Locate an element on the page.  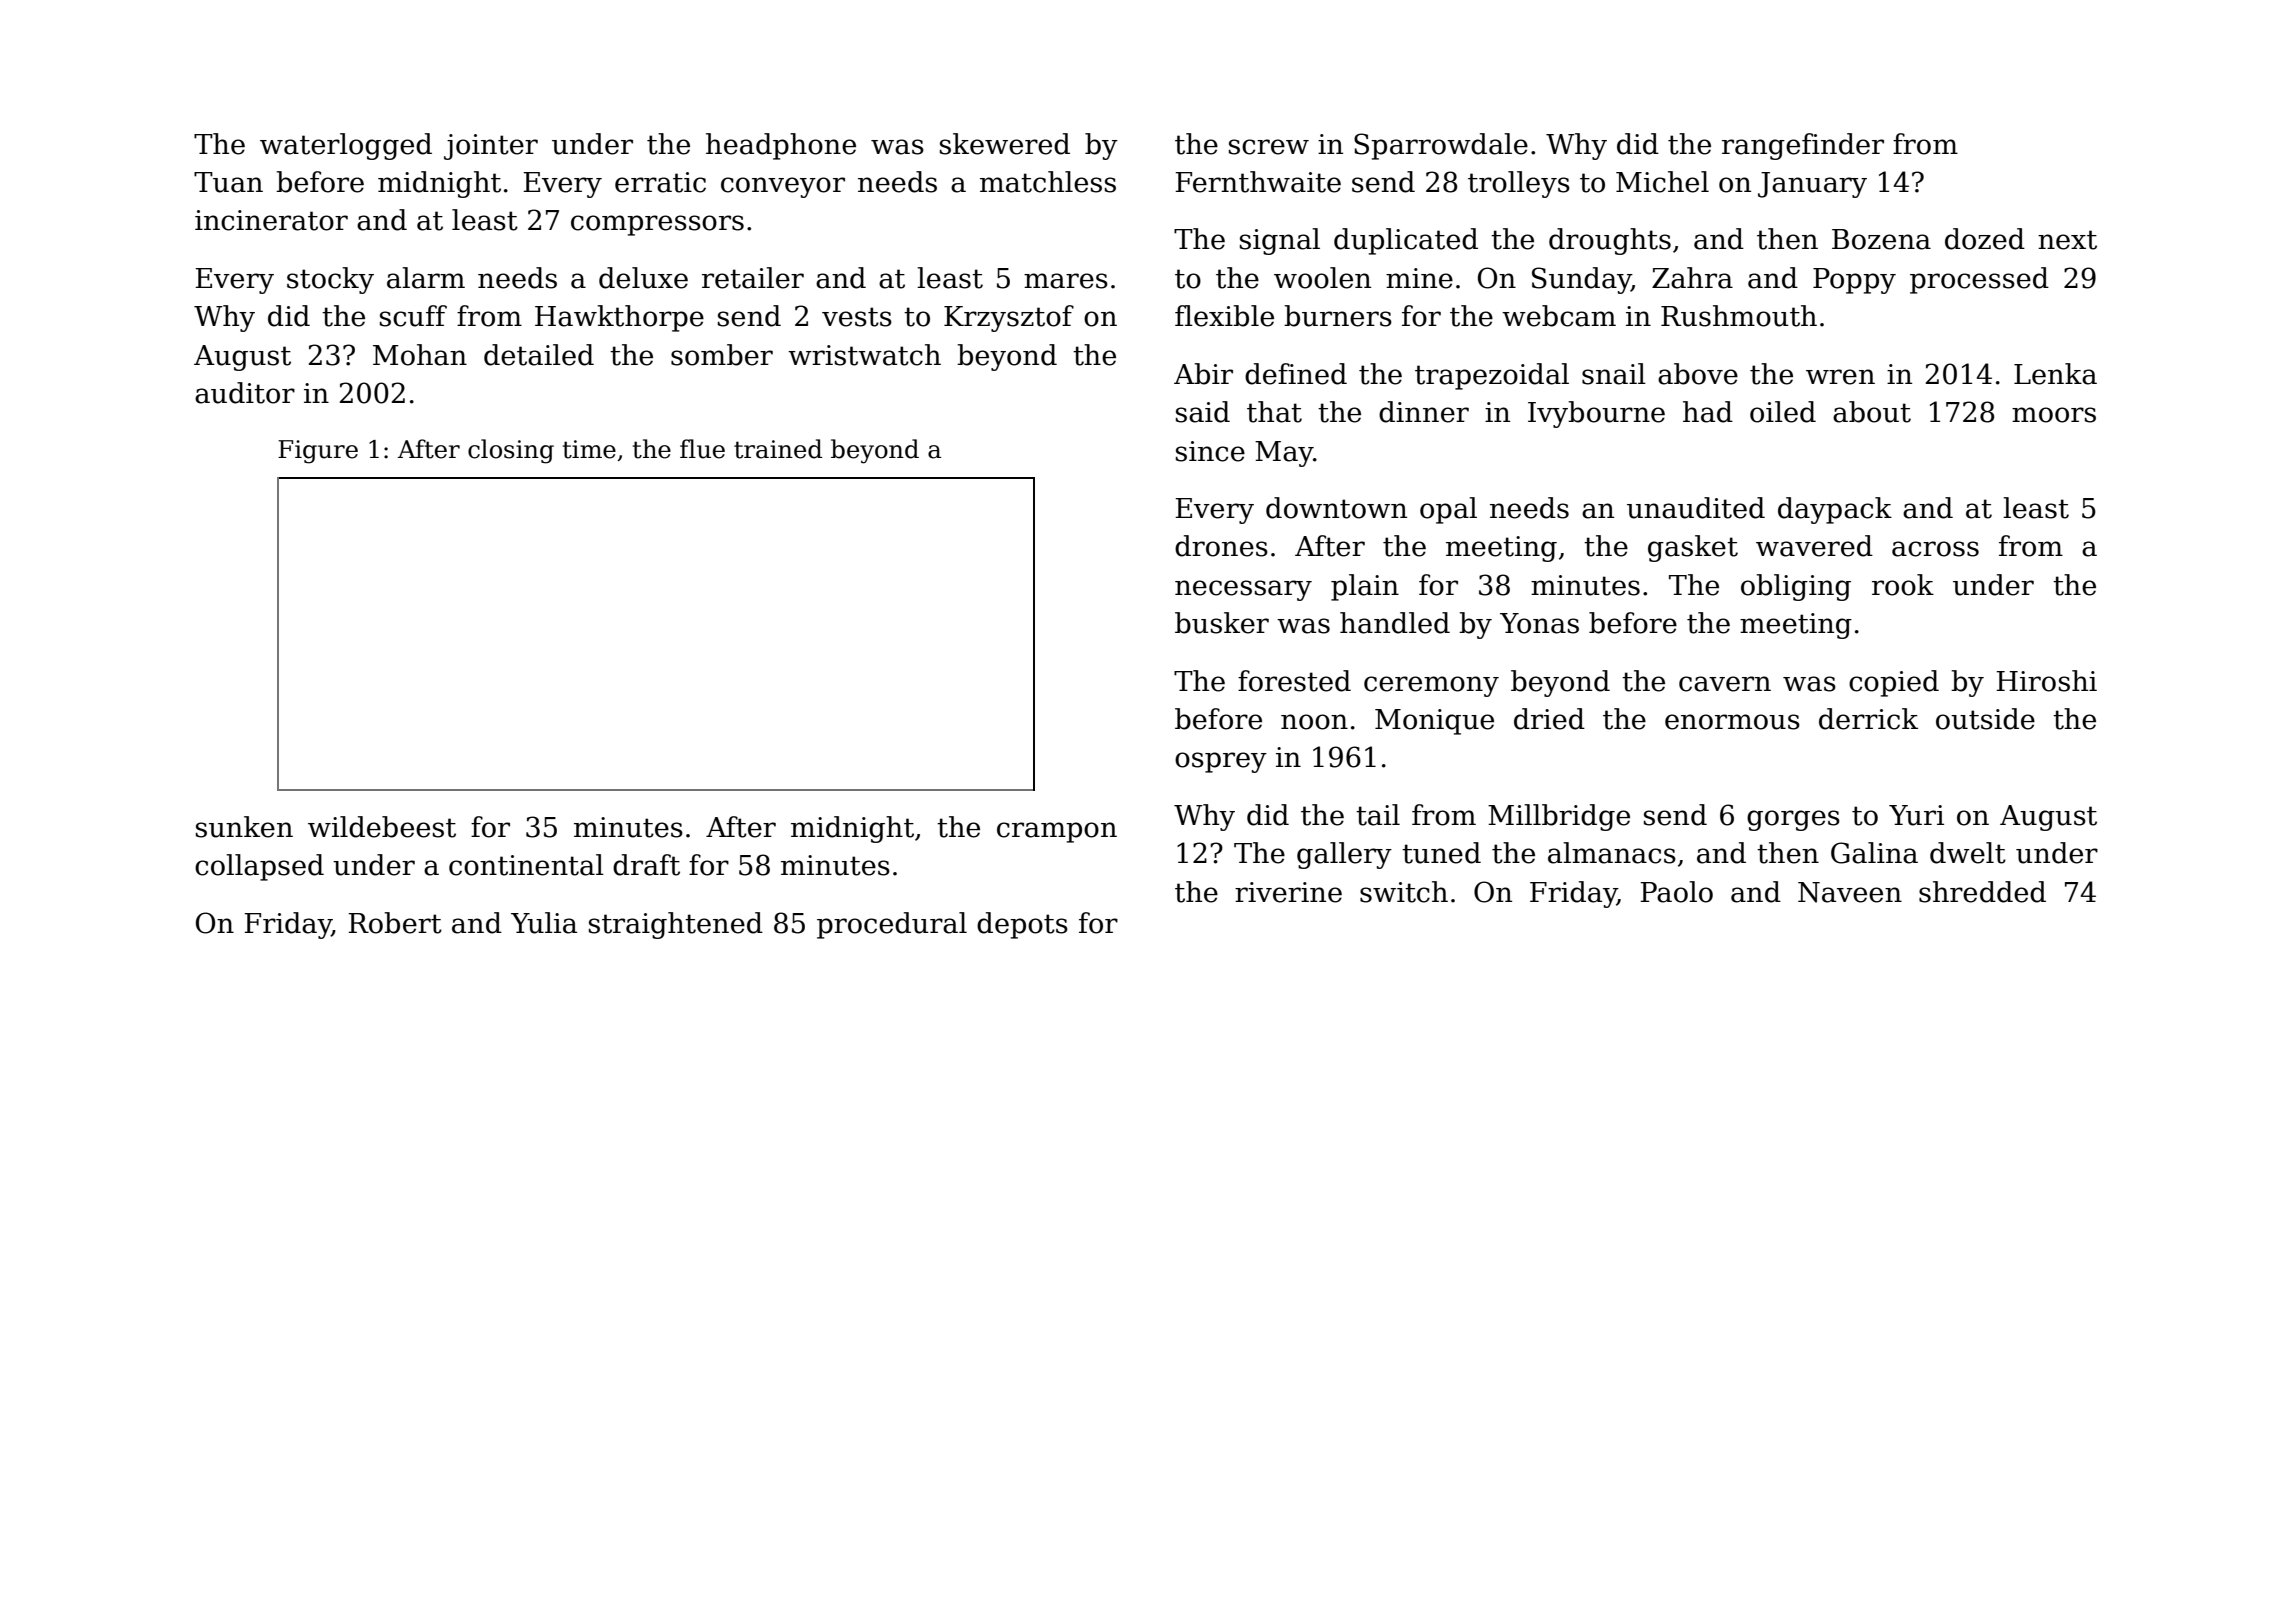
Abir is located at coordinates (1203, 374).
